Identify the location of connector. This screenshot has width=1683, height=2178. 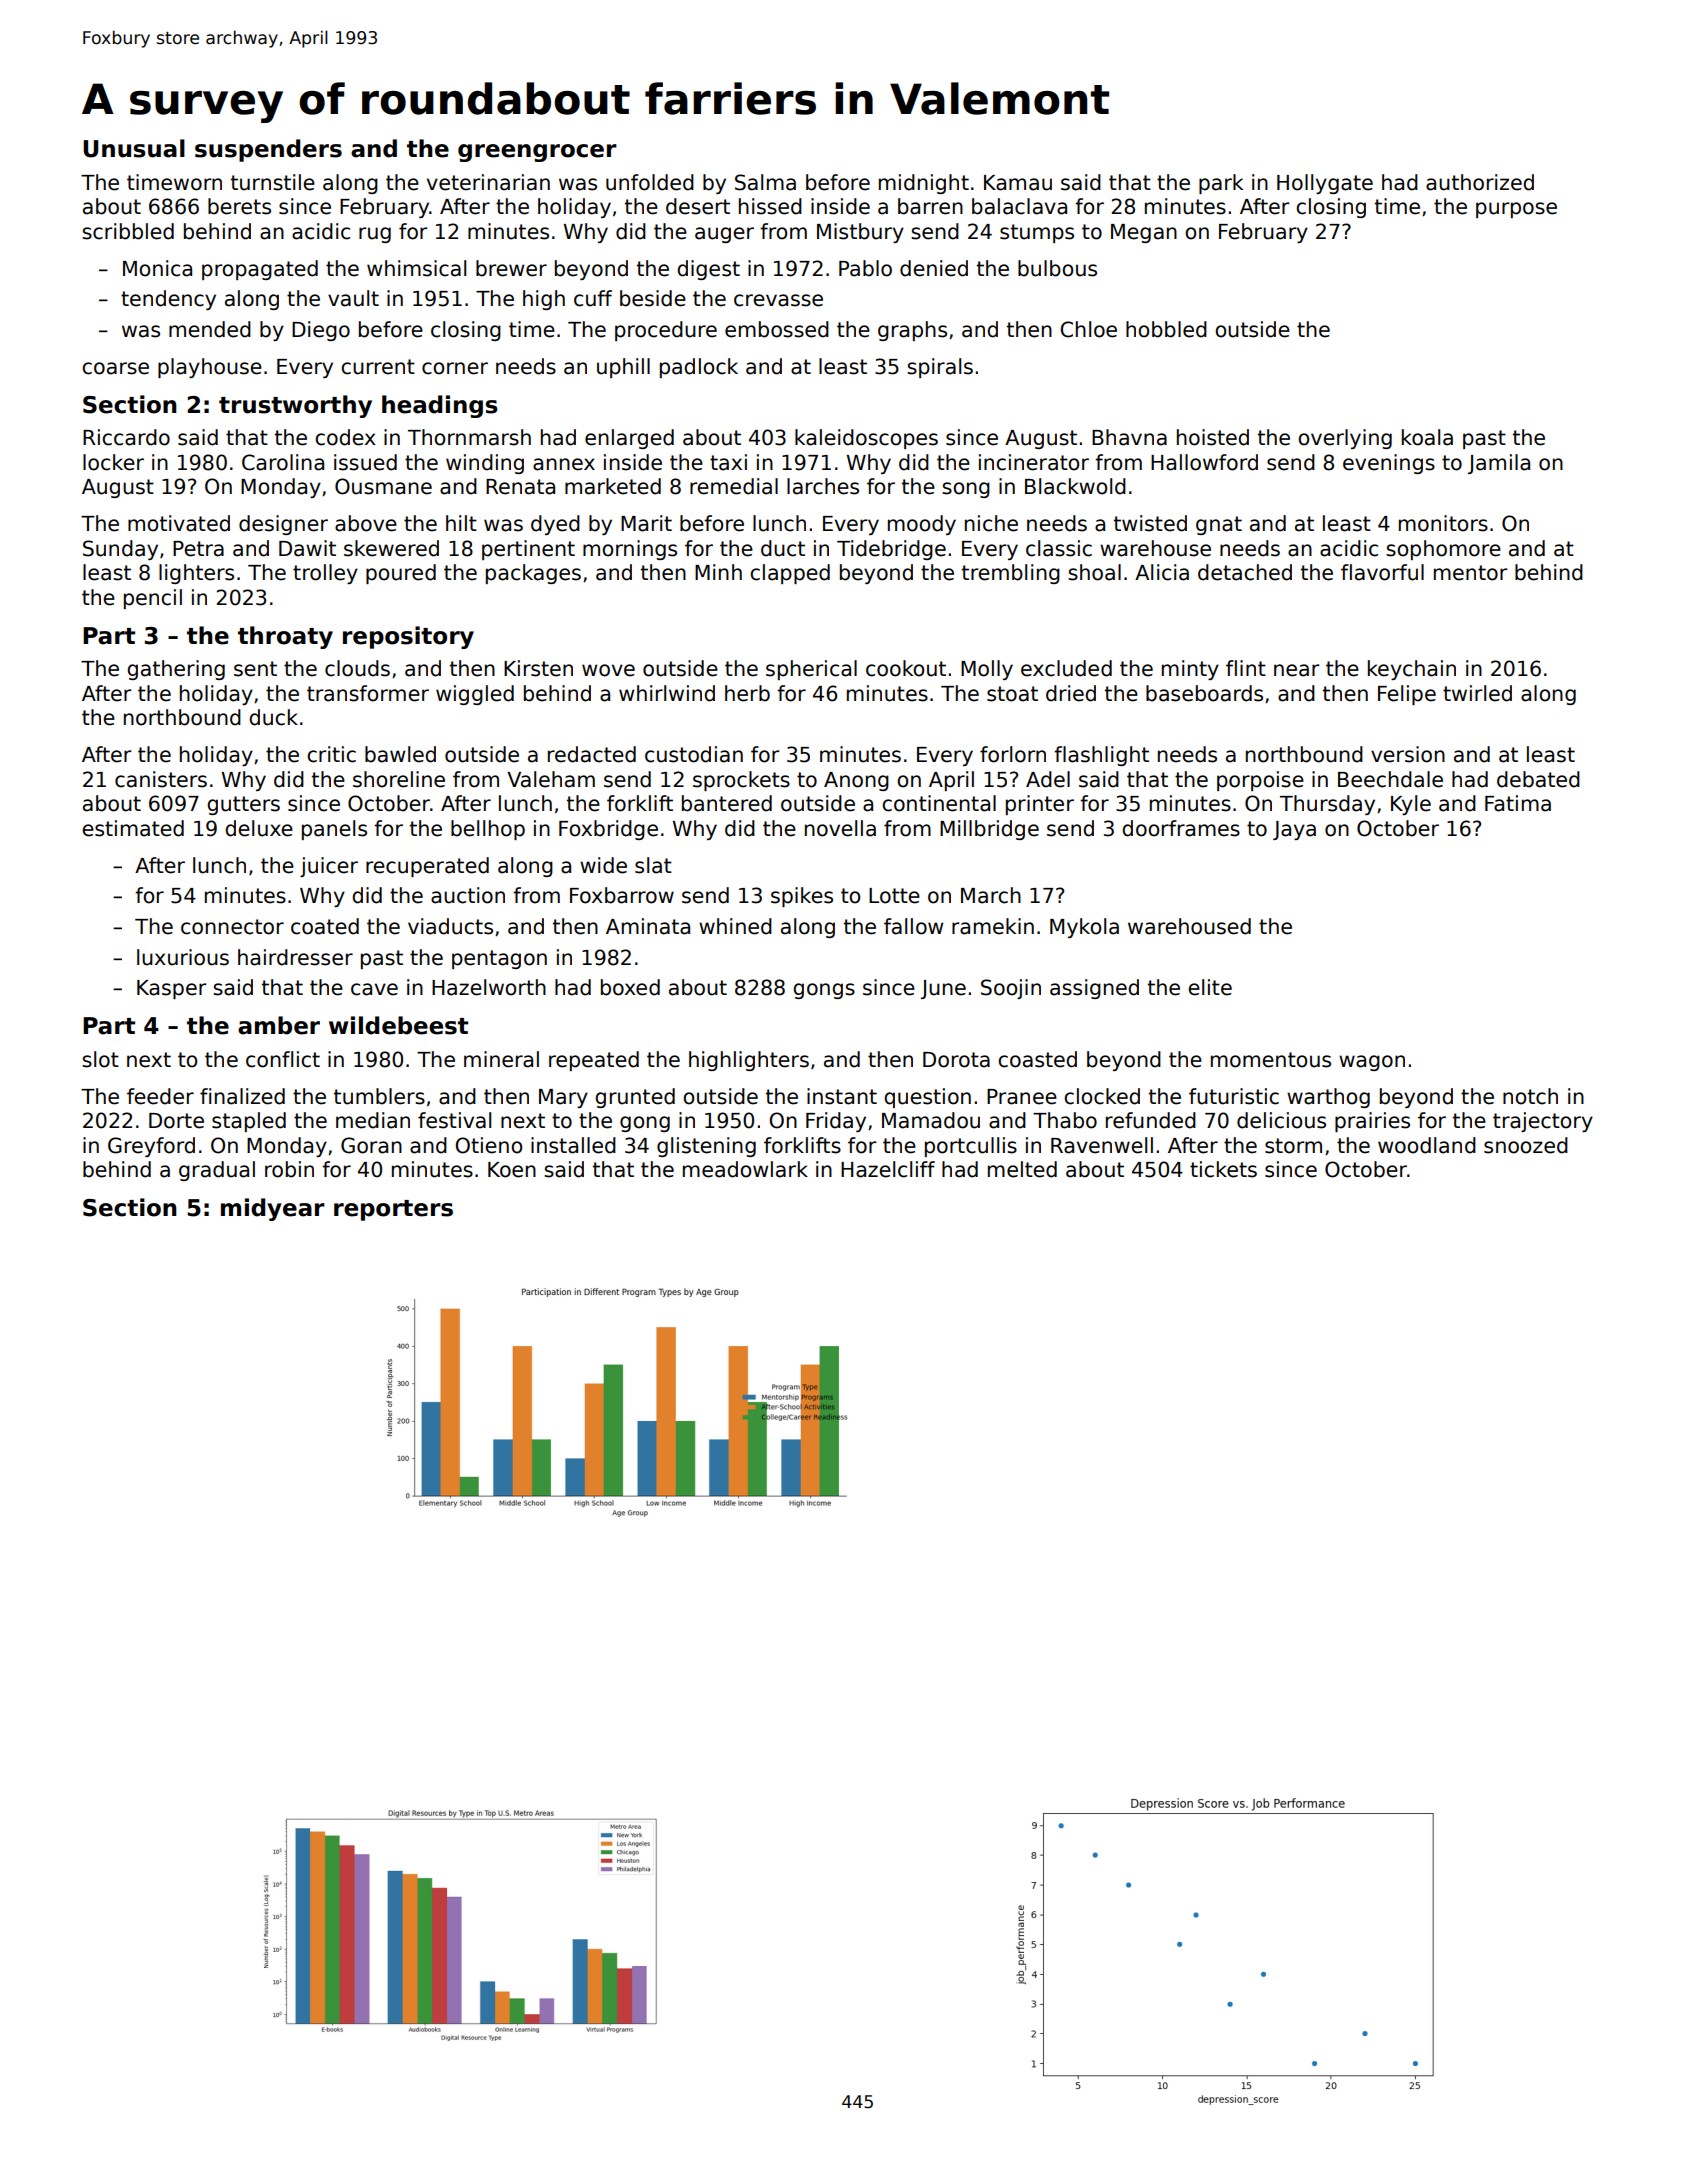
(232, 927).
